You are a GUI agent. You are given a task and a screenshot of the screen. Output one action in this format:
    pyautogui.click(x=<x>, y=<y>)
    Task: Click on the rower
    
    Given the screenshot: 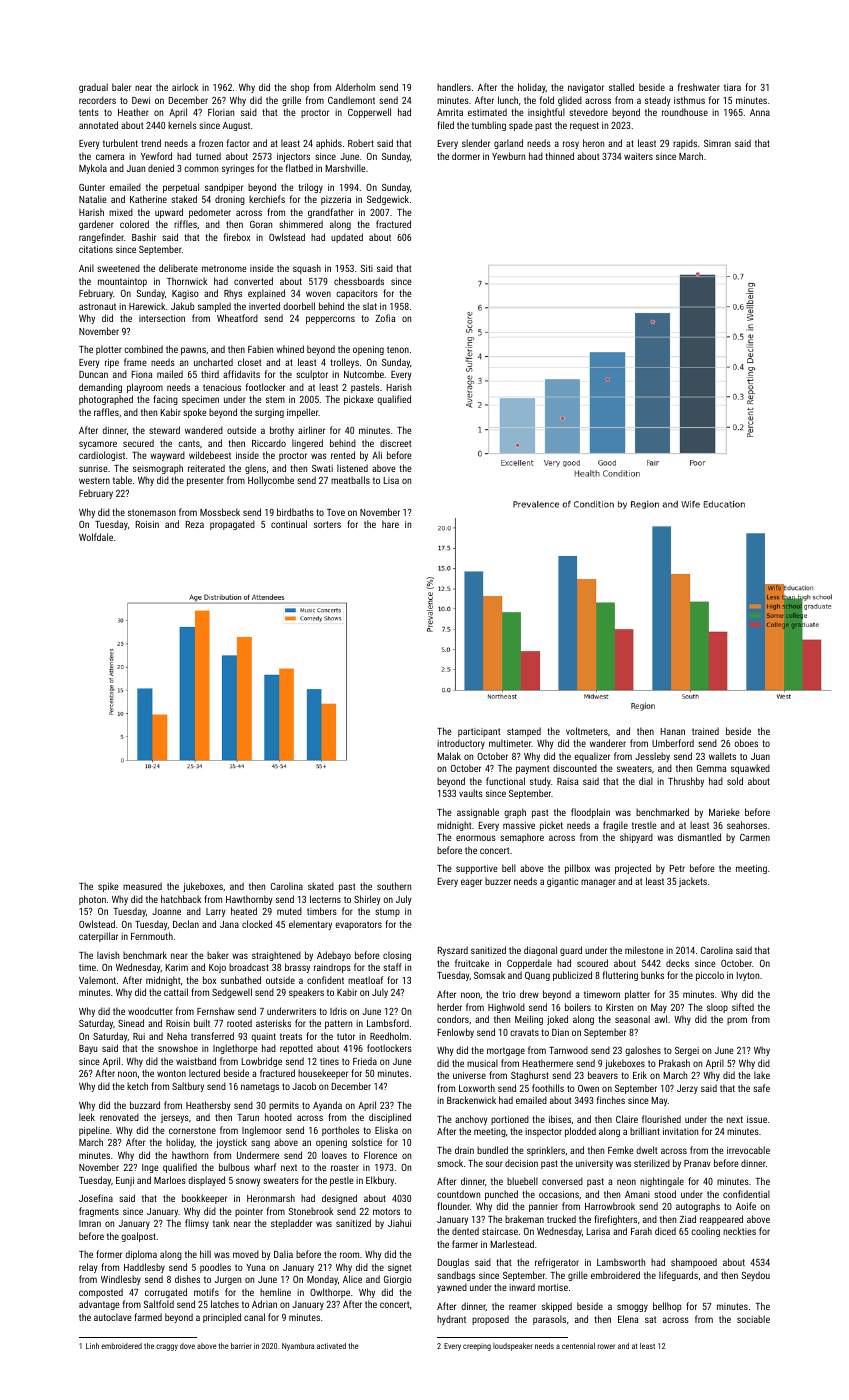 What is the action you would take?
    pyautogui.click(x=606, y=1346)
